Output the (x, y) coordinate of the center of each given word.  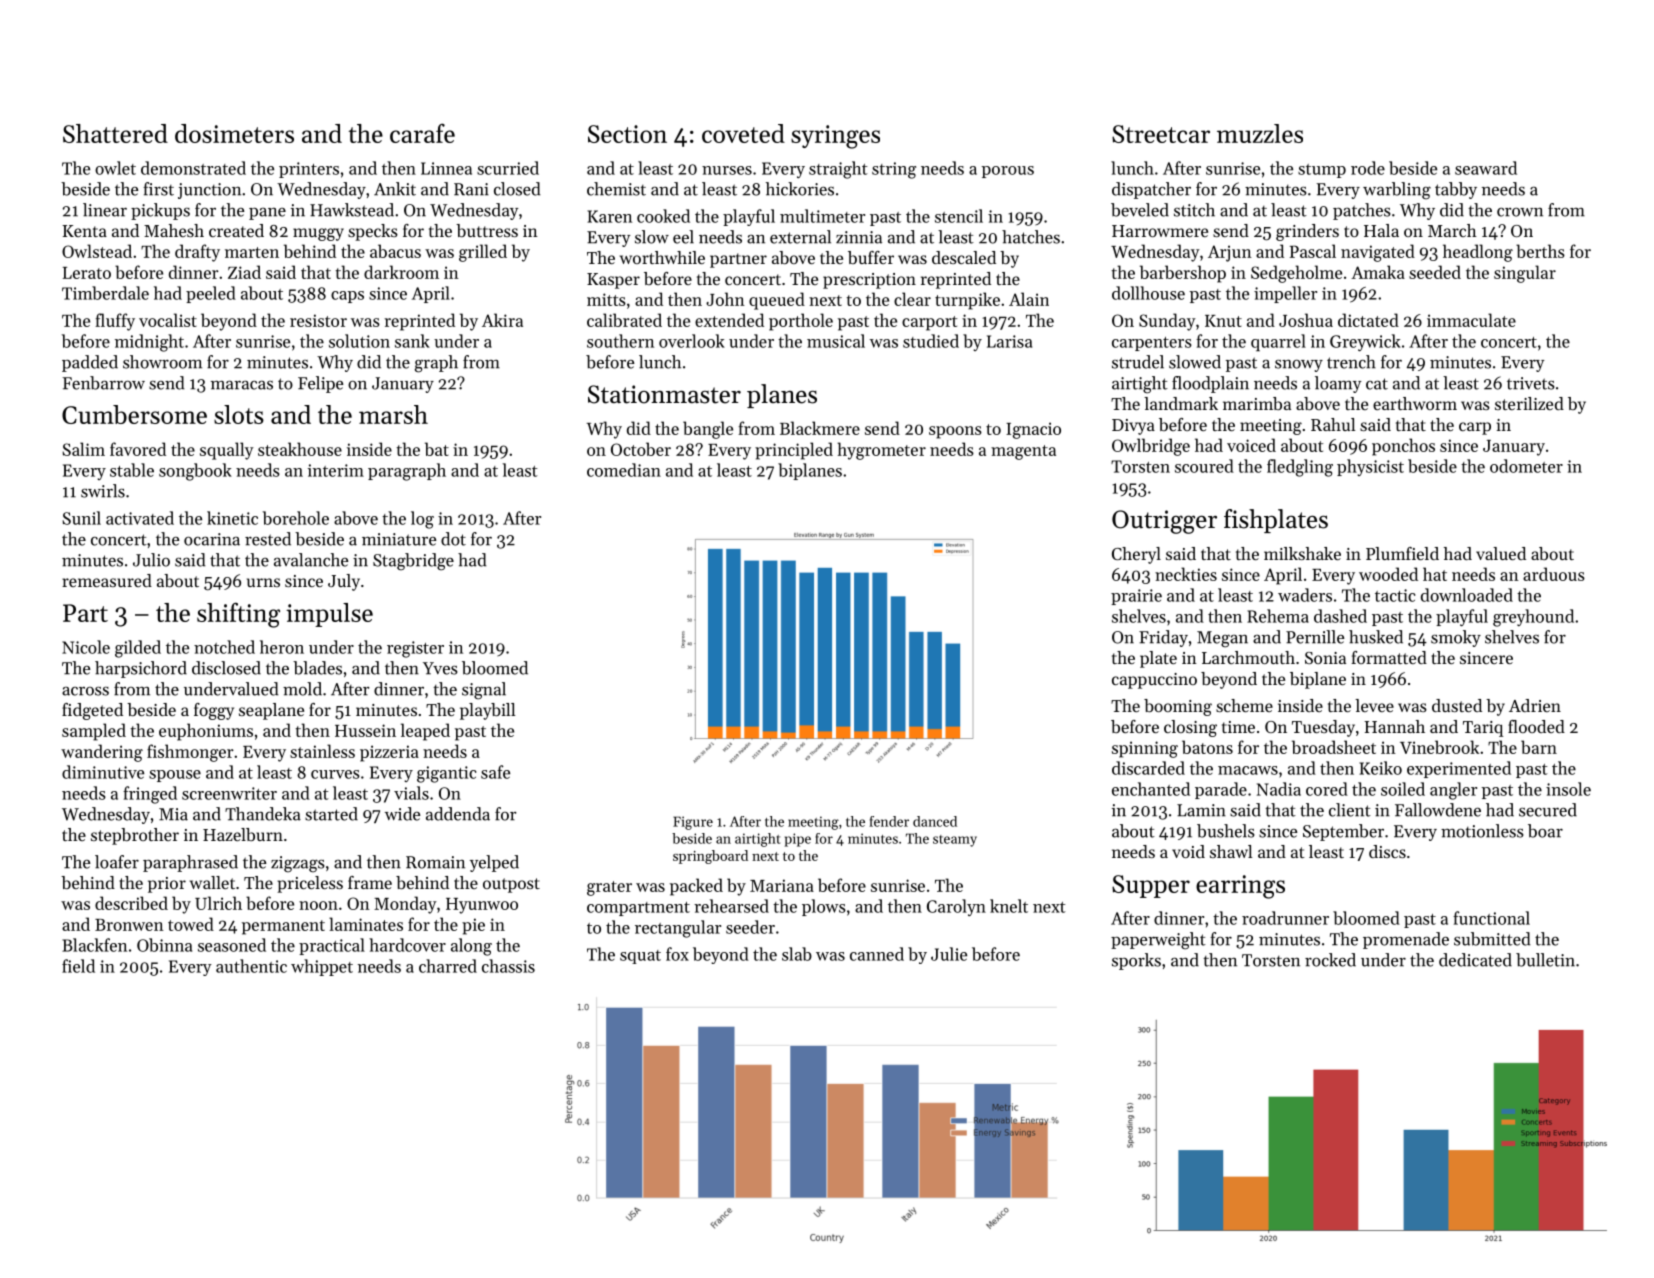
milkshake (1302, 553)
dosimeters (234, 133)
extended (729, 320)
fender (889, 821)
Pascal (1313, 251)
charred (448, 966)
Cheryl (1136, 555)
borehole (296, 518)
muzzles (1260, 133)
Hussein (365, 730)
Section (627, 134)
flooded (1536, 726)
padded (90, 363)
